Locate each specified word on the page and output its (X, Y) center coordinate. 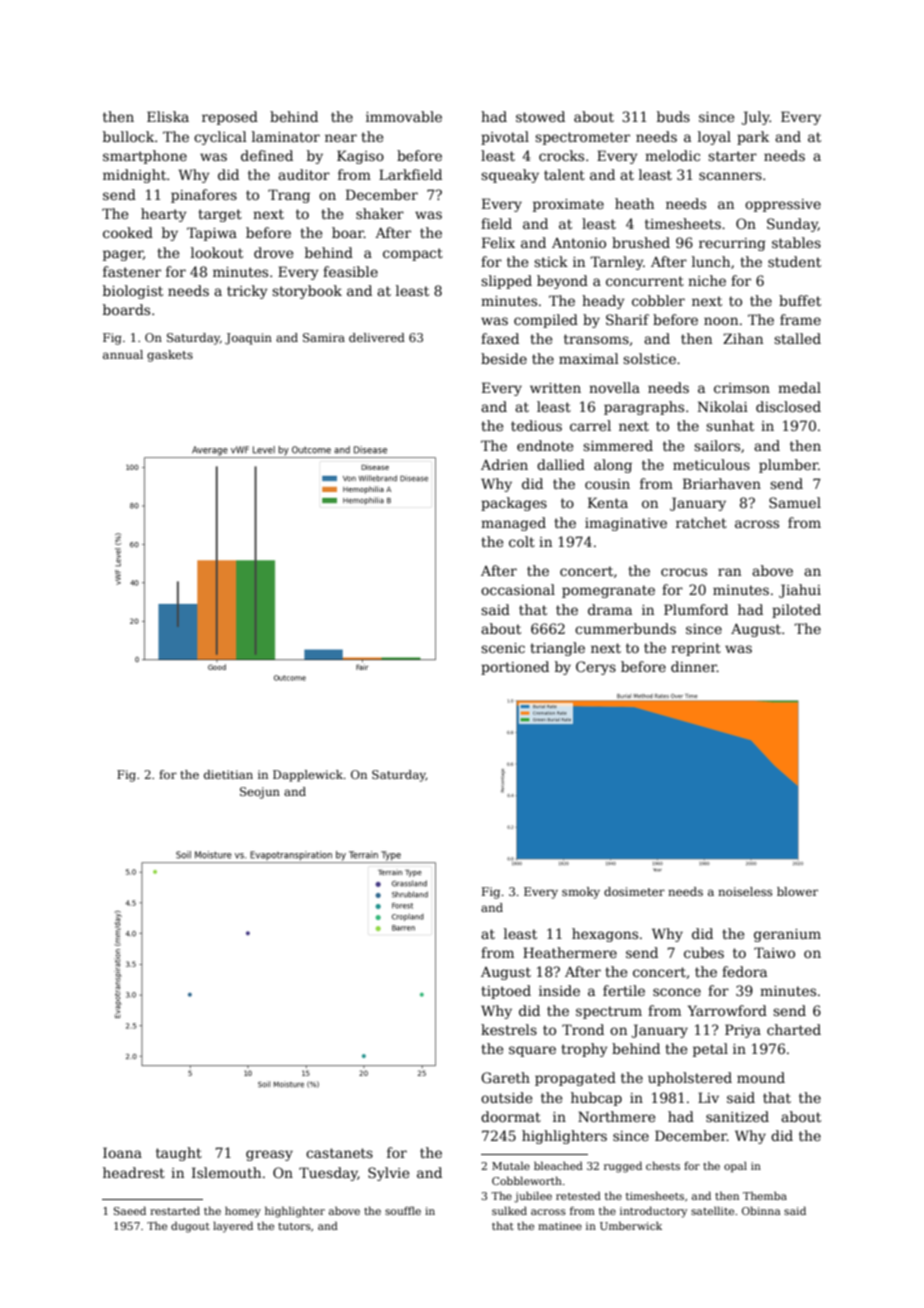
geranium (787, 935)
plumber (788, 466)
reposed (230, 118)
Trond (583, 1029)
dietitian (228, 774)
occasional (518, 589)
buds (673, 116)
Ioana (122, 1152)
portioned (515, 668)
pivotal (505, 138)
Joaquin (248, 339)
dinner (694, 666)
